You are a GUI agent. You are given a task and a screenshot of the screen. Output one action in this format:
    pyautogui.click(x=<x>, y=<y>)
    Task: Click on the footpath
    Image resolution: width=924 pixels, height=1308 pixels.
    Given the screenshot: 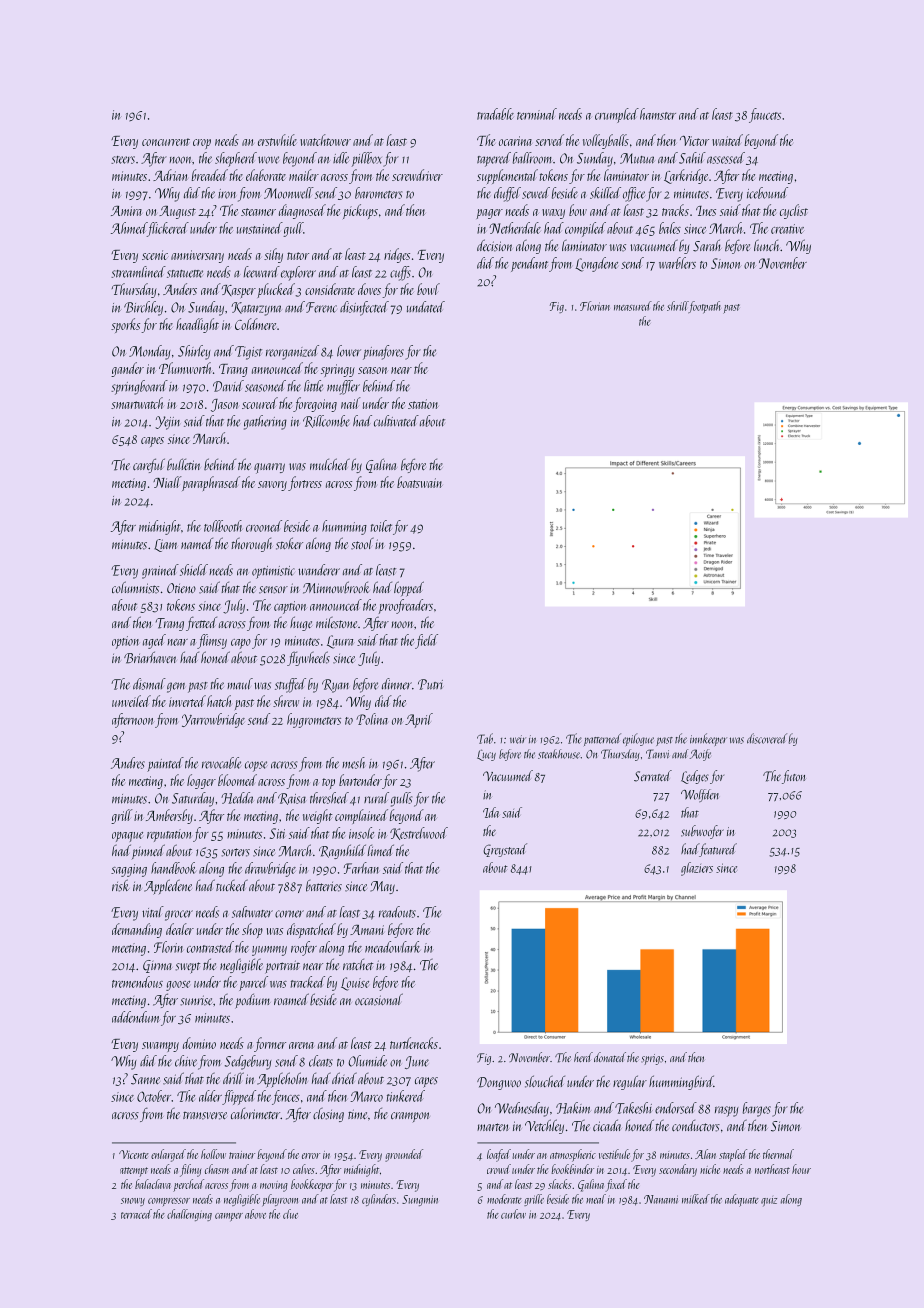 What is the action you would take?
    pyautogui.click(x=705, y=307)
